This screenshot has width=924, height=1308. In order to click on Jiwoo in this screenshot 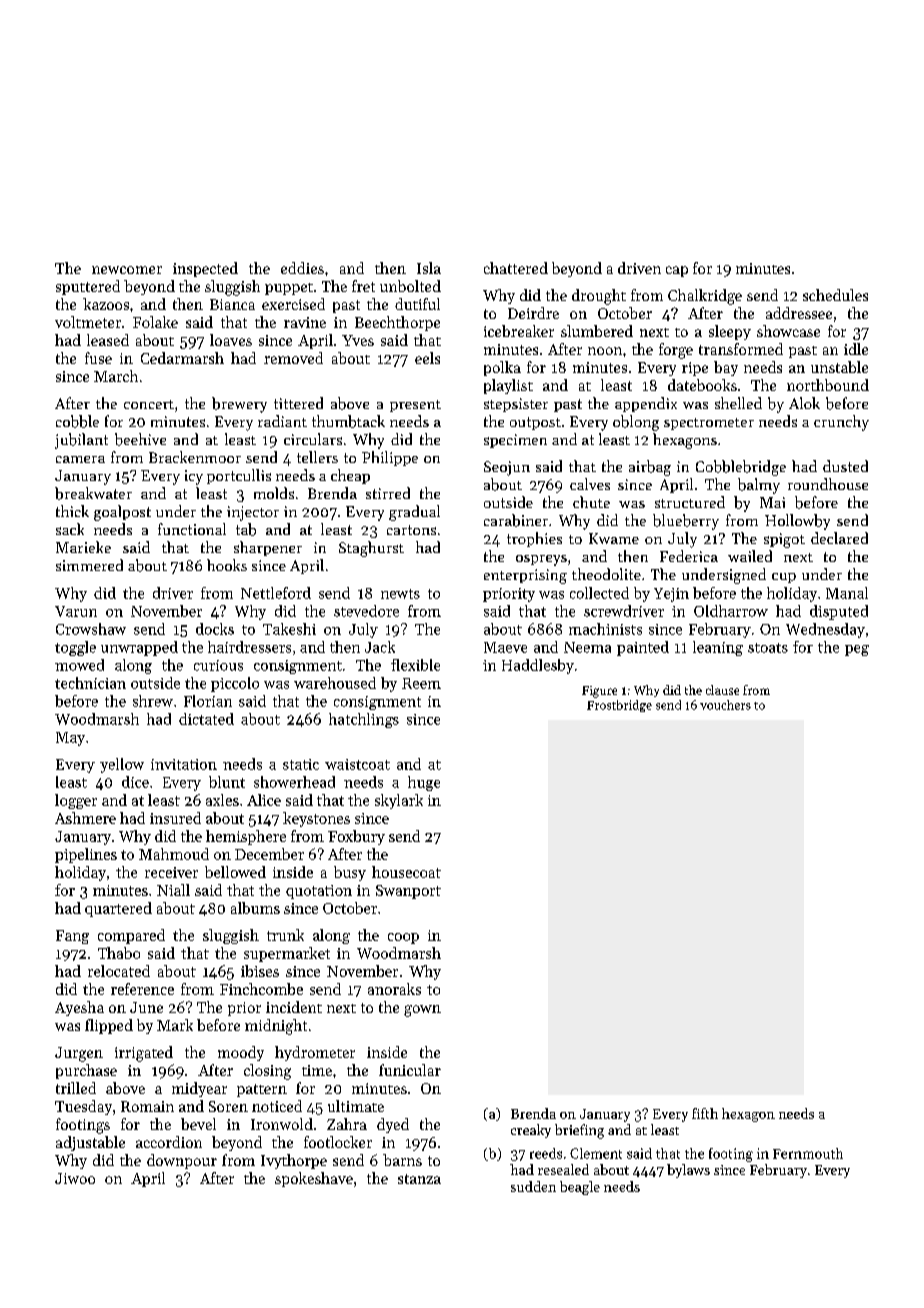, I will do `click(75, 1178)`.
